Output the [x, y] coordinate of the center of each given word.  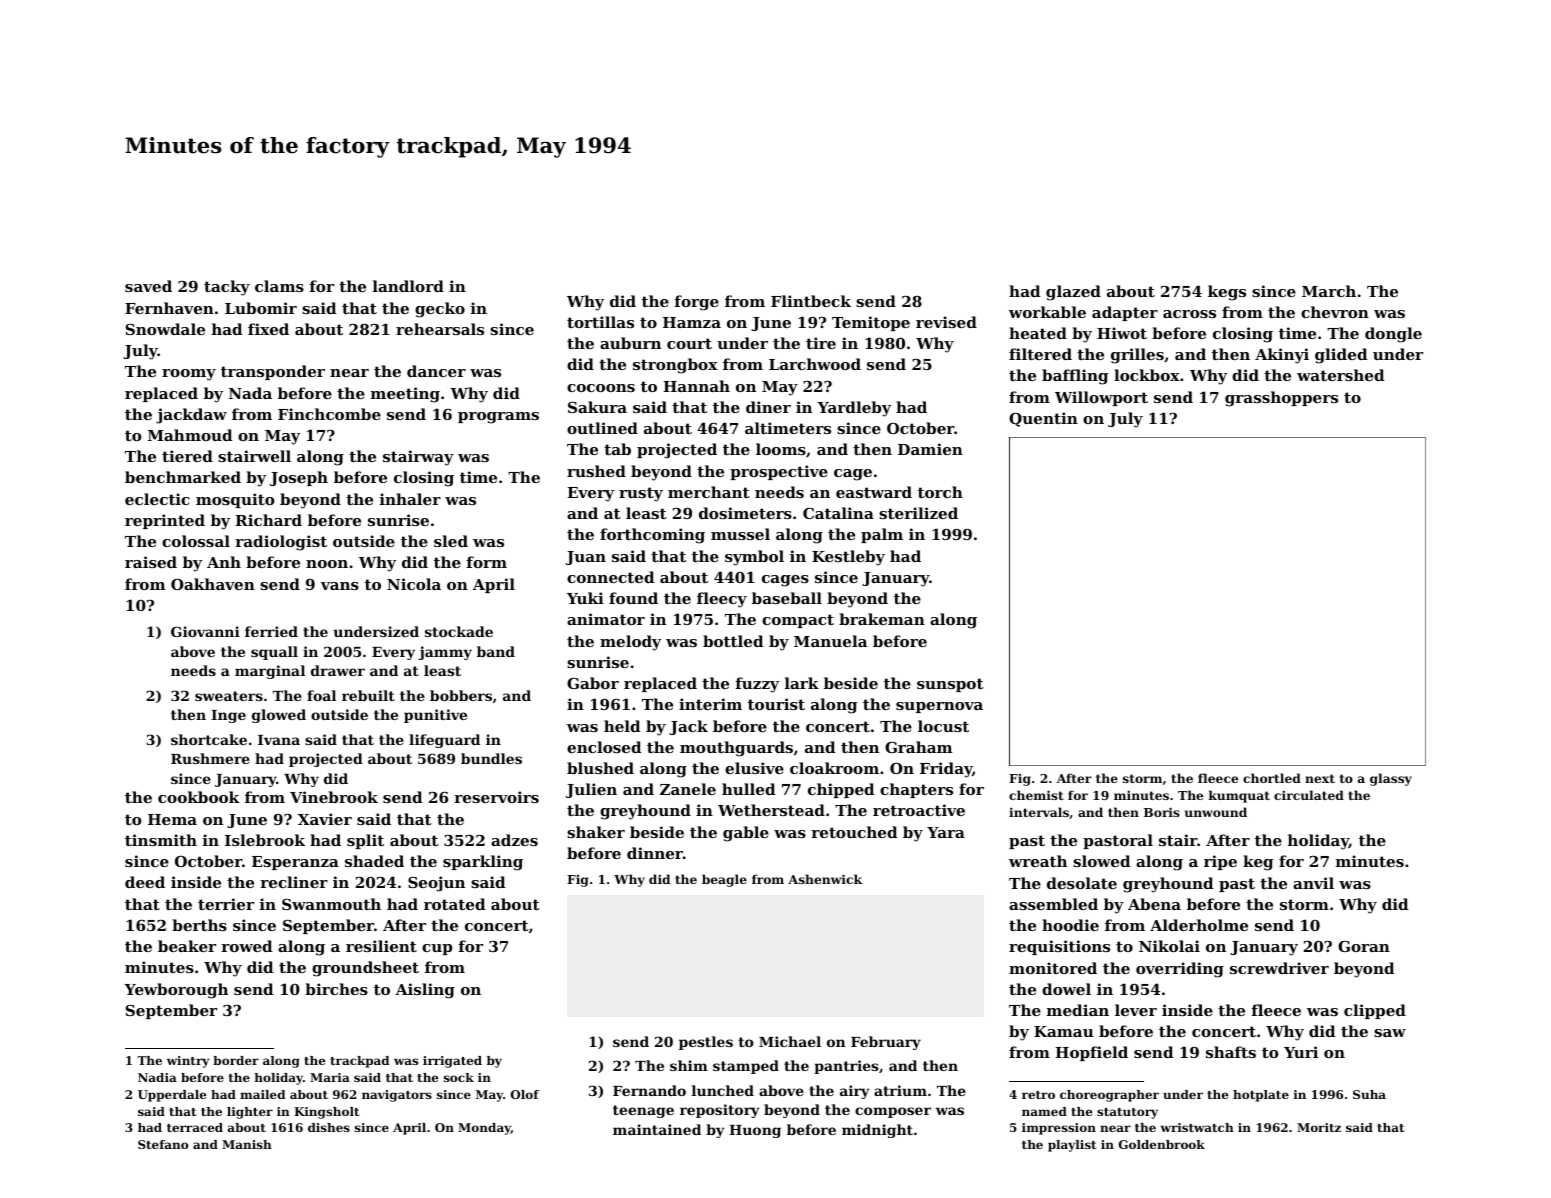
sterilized [918, 513]
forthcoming [652, 536]
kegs [1227, 293]
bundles [491, 758]
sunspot [950, 685]
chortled [1272, 778]
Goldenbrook [1162, 1144]
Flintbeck [811, 301]
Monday [484, 1129]
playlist [1072, 1146]
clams [279, 286]
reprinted [165, 521]
